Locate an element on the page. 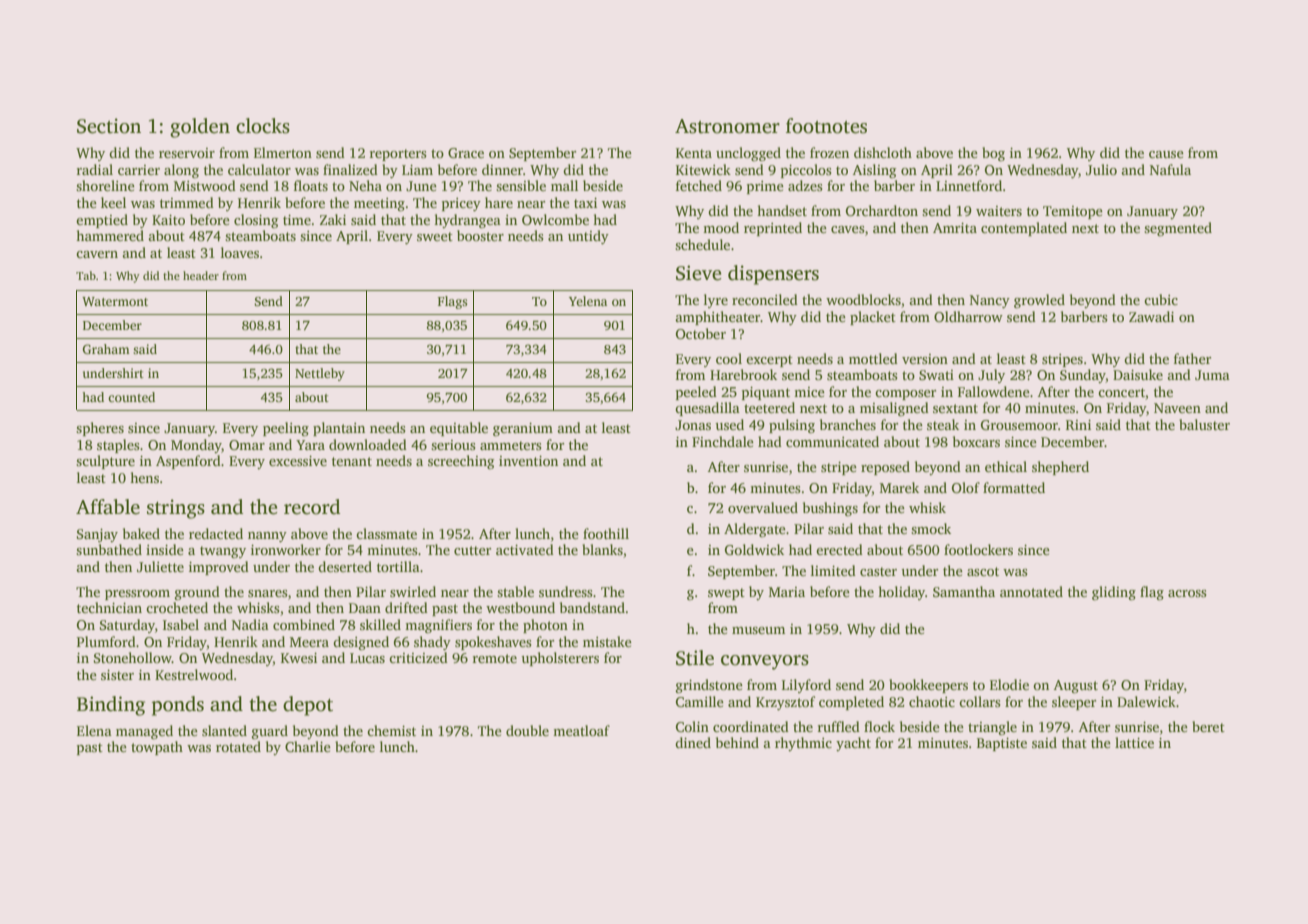 This document has height=924, width=1308. cause is located at coordinates (1166, 154).
